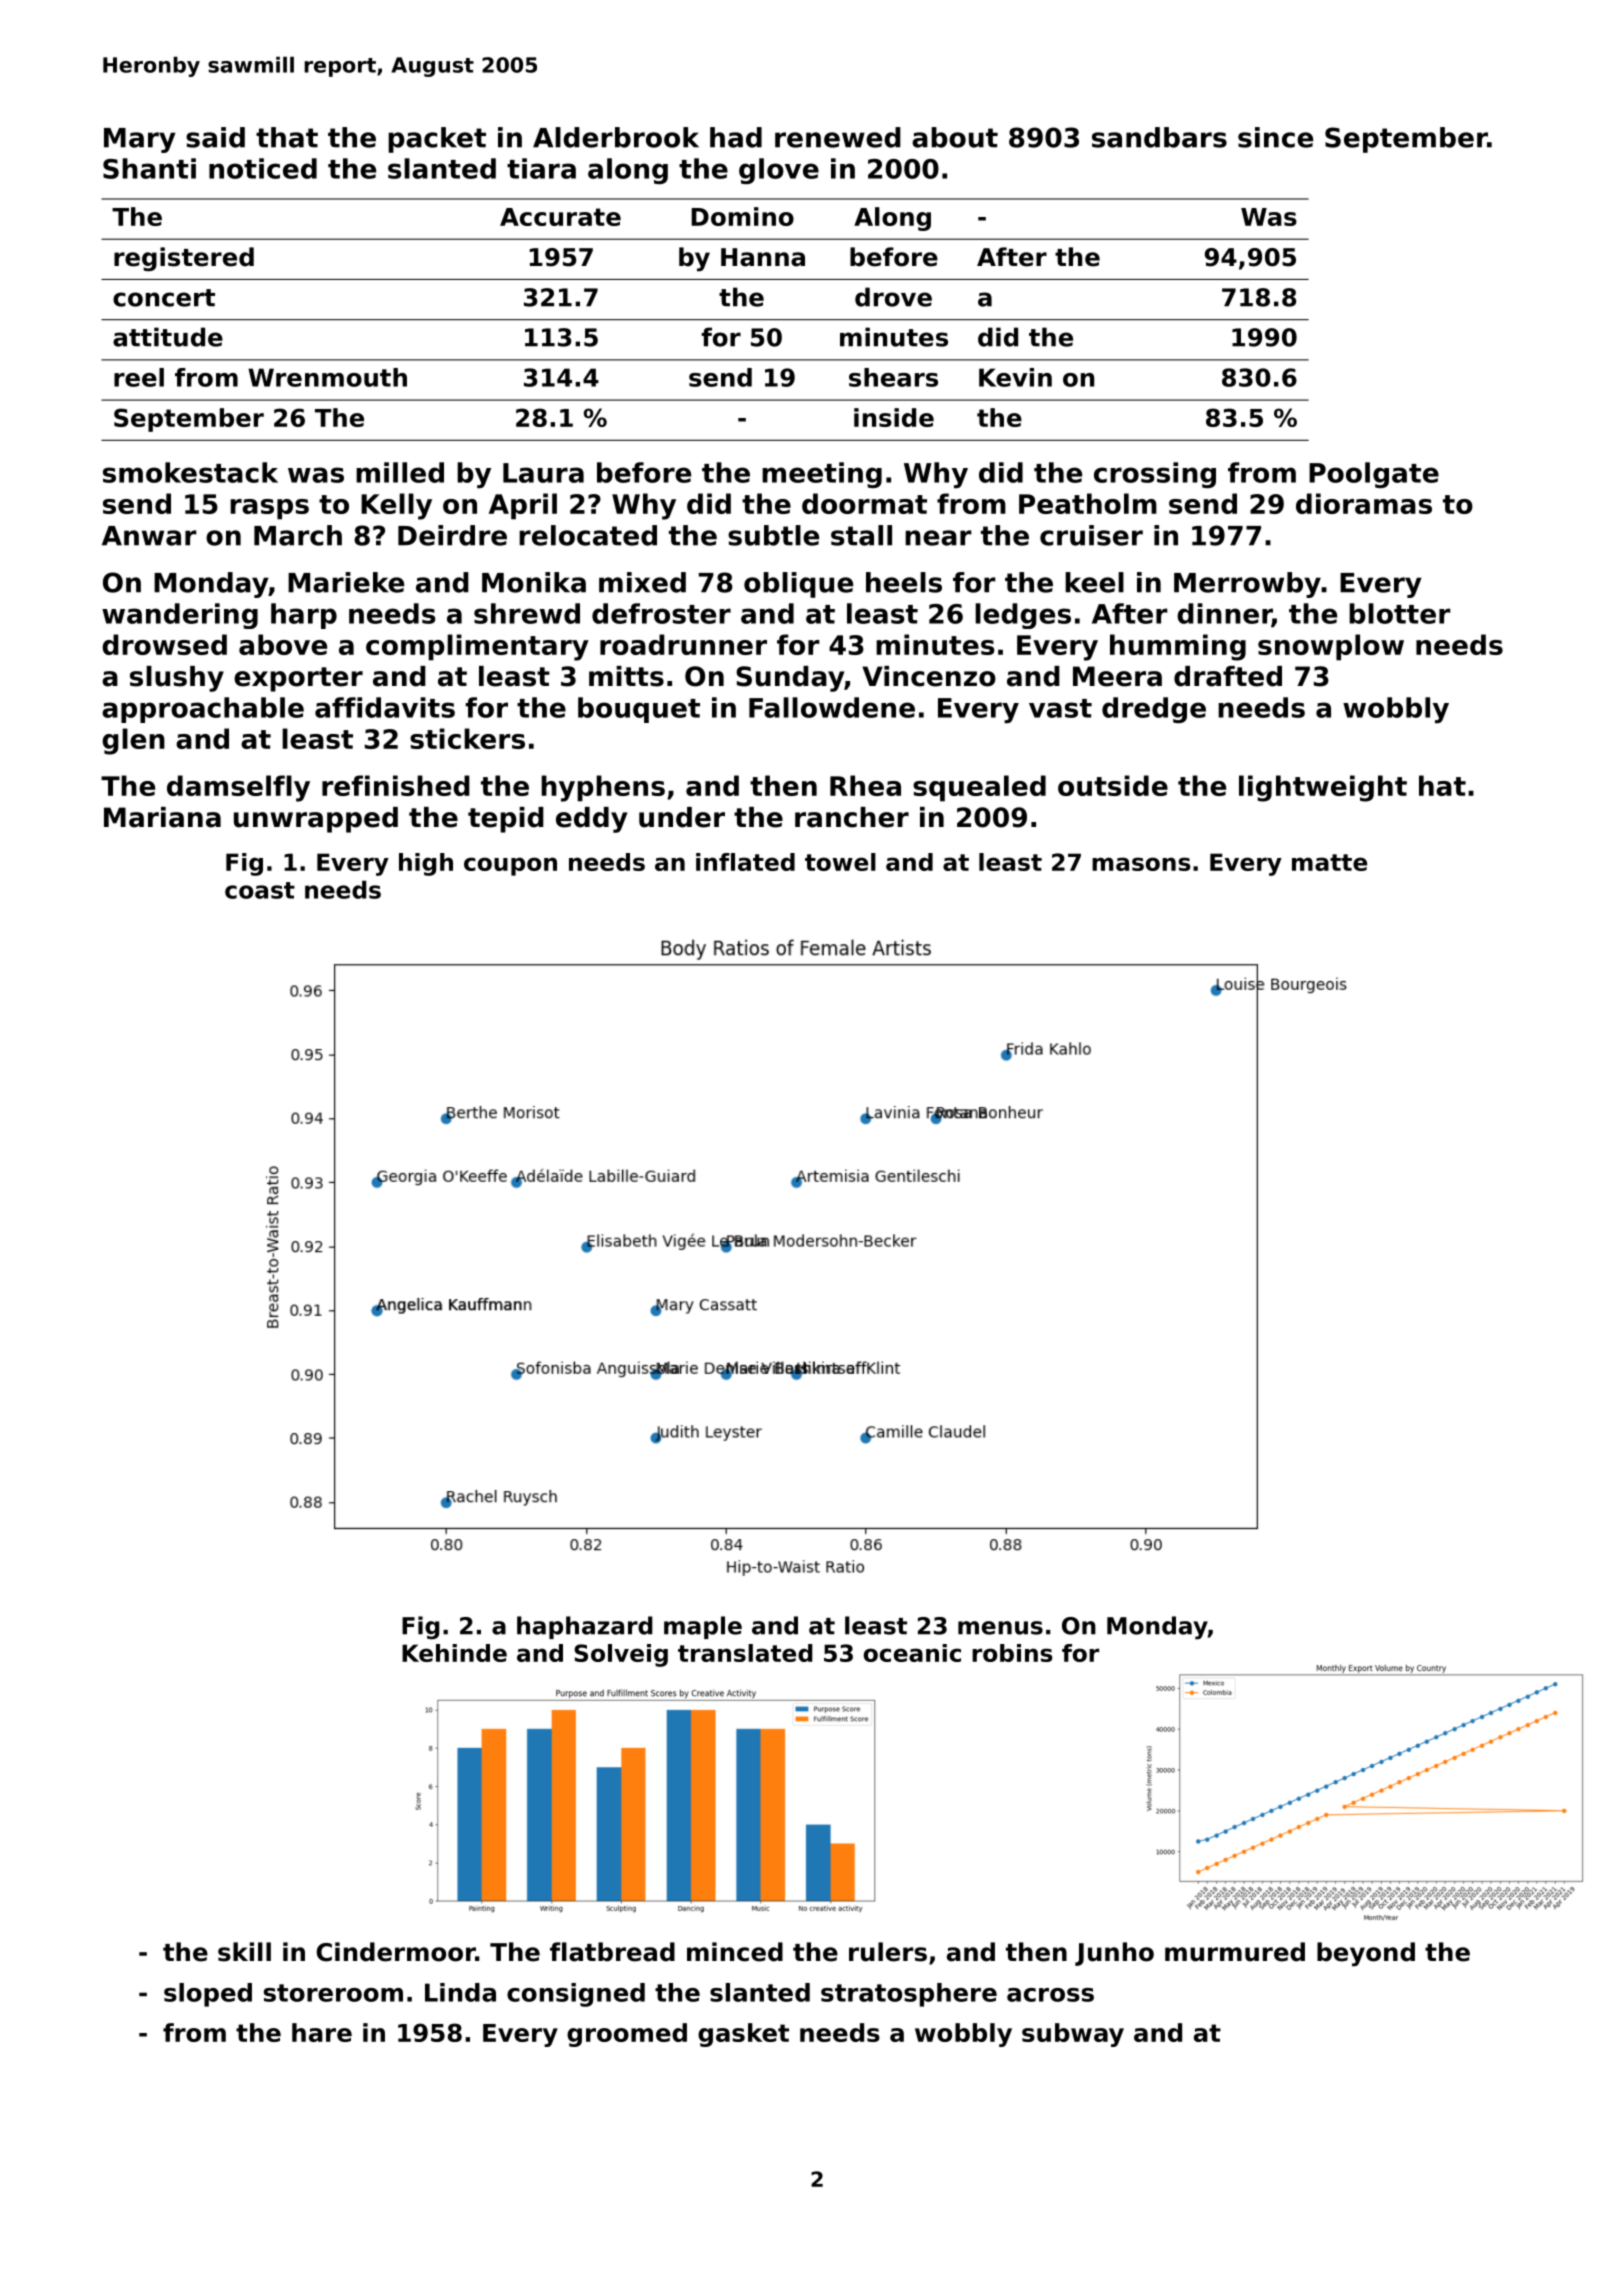  I want to click on haphazard, so click(585, 1627).
